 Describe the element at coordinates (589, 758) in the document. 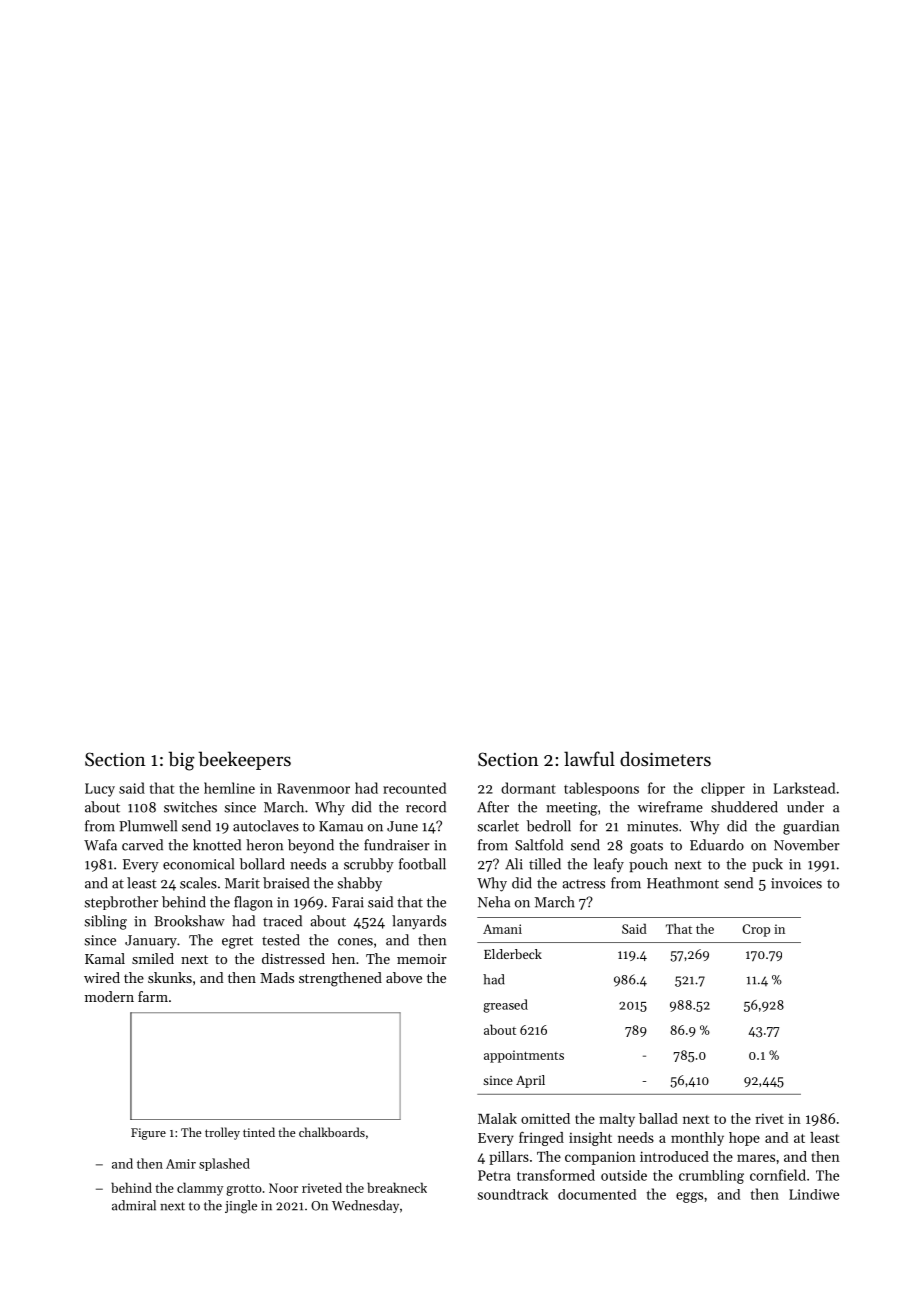

I see `lawful` at that location.
